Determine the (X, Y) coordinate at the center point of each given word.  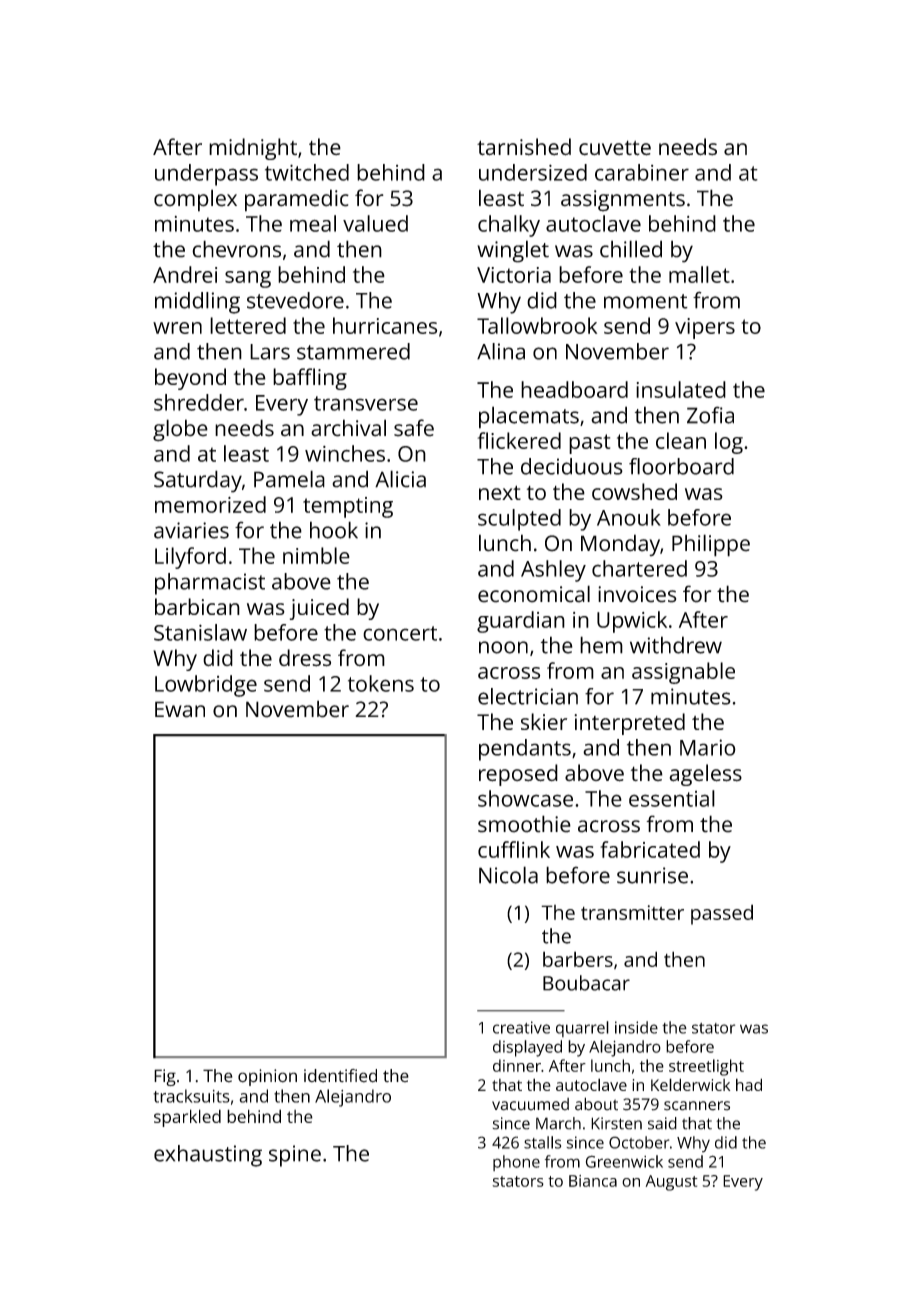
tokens (381, 683)
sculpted (519, 520)
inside (636, 1027)
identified (340, 1076)
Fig (165, 1077)
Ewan (180, 709)
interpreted (629, 724)
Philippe (711, 545)
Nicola (508, 875)
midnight (253, 149)
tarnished (524, 147)
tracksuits (191, 1096)
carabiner (642, 172)
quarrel (582, 1029)
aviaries (191, 530)
